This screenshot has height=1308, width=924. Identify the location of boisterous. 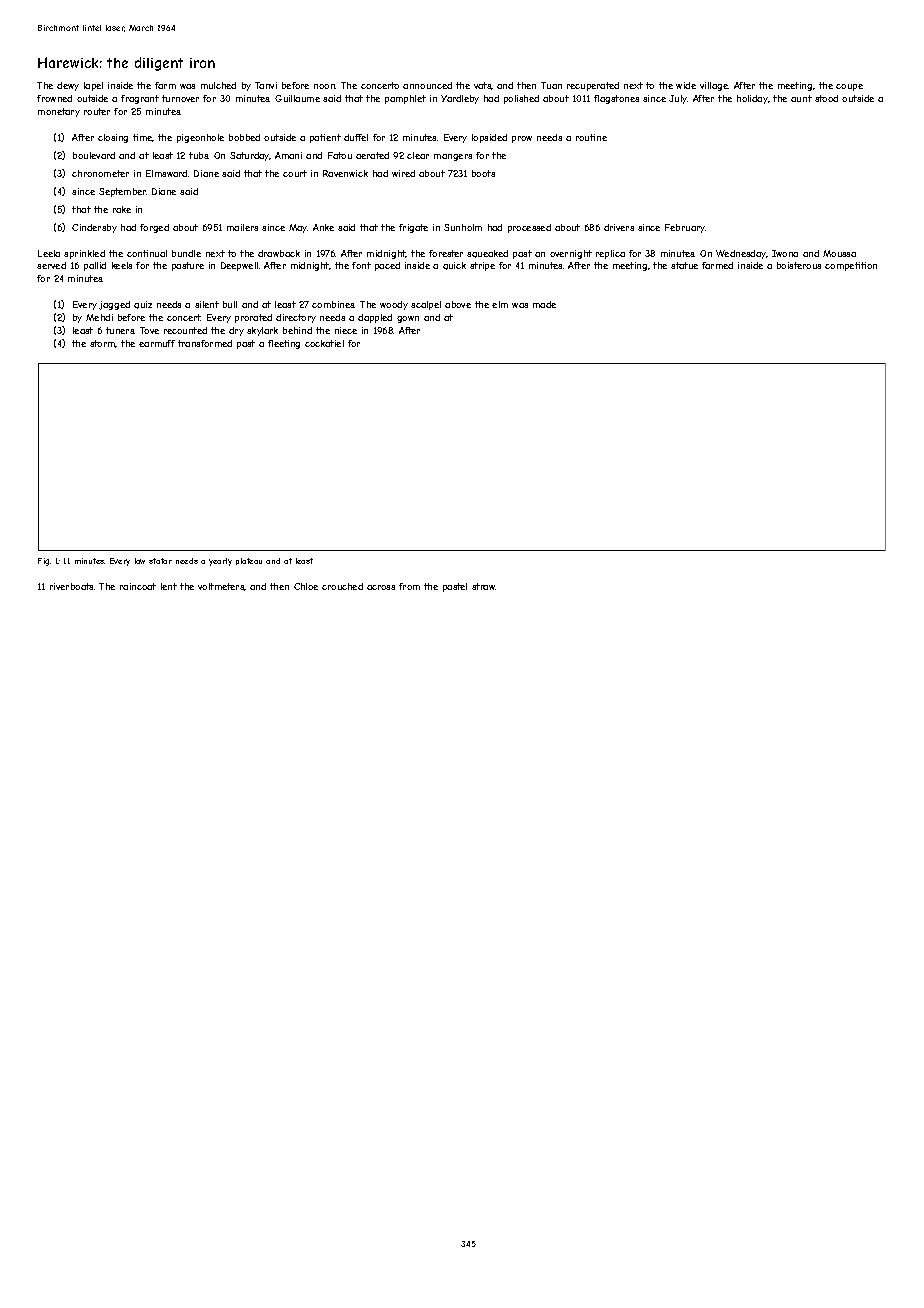
(799, 265).
